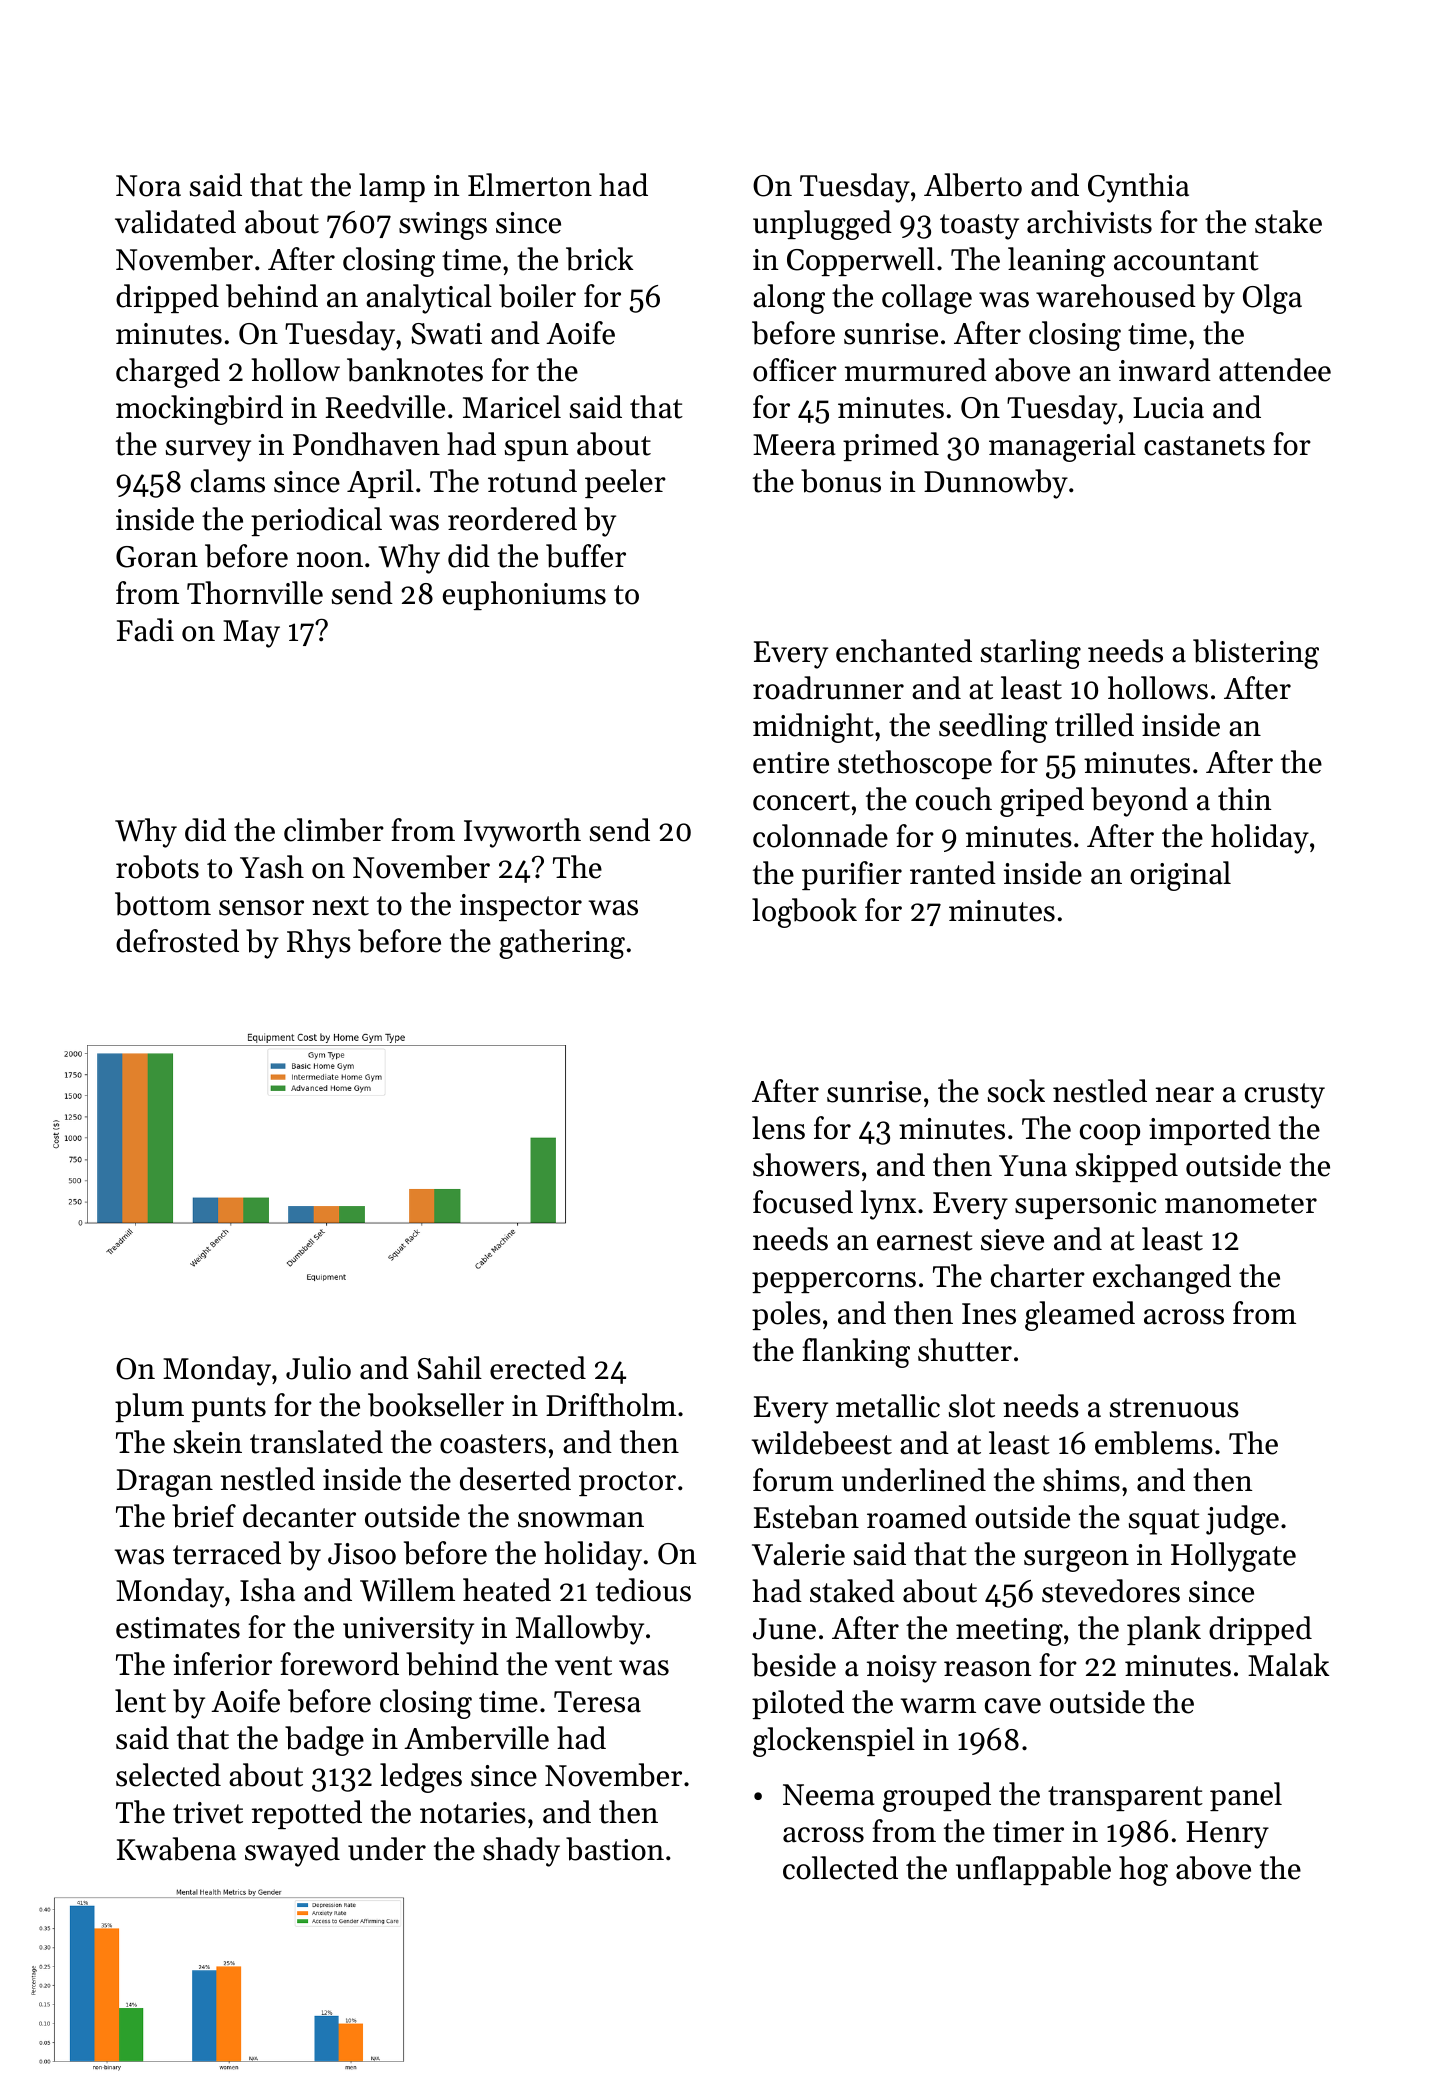 The image size is (1450, 2100). What do you see at coordinates (902, 1669) in the page?
I see `noisy` at bounding box center [902, 1669].
